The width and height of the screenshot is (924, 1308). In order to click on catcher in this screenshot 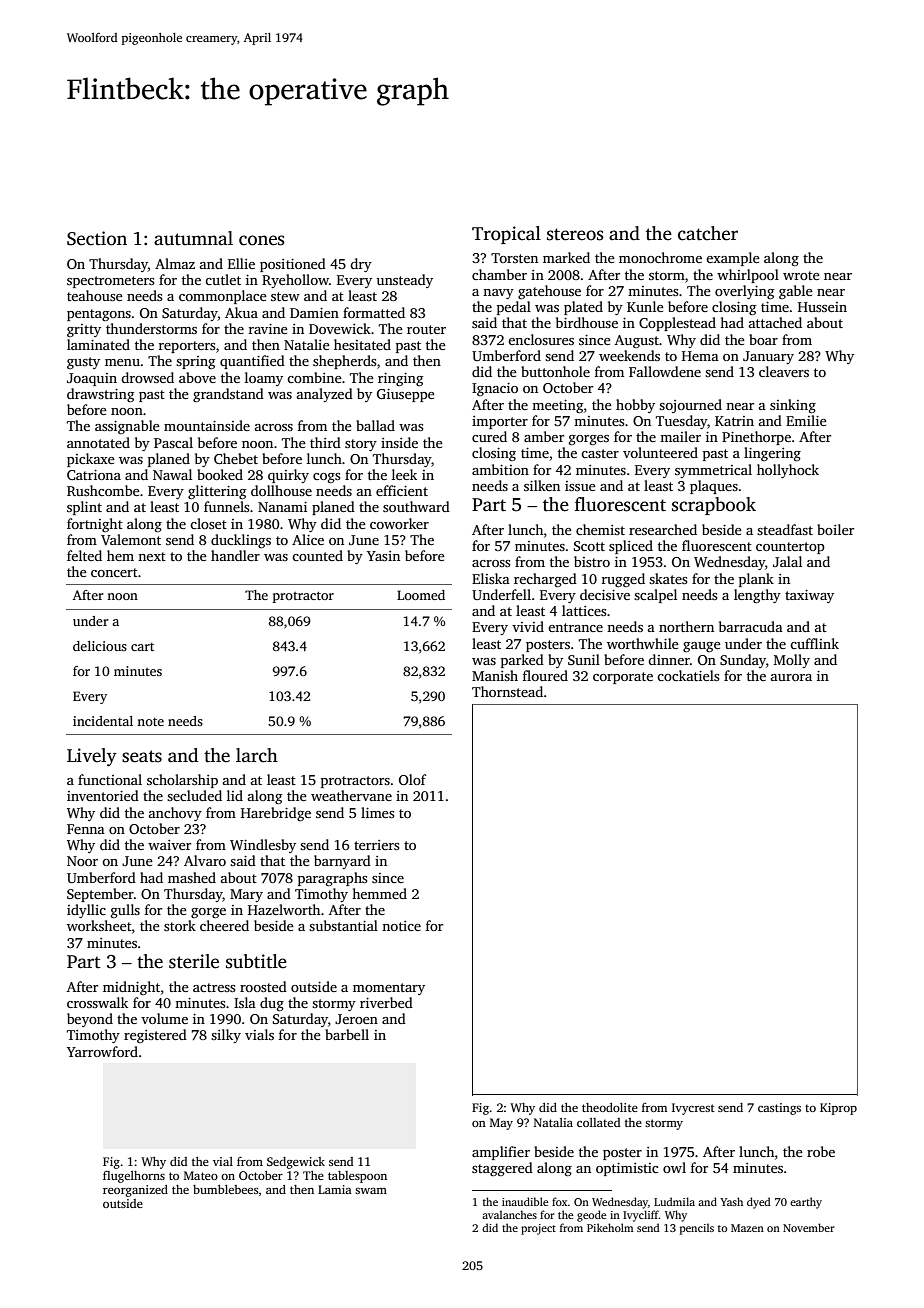, I will do `click(708, 233)`.
